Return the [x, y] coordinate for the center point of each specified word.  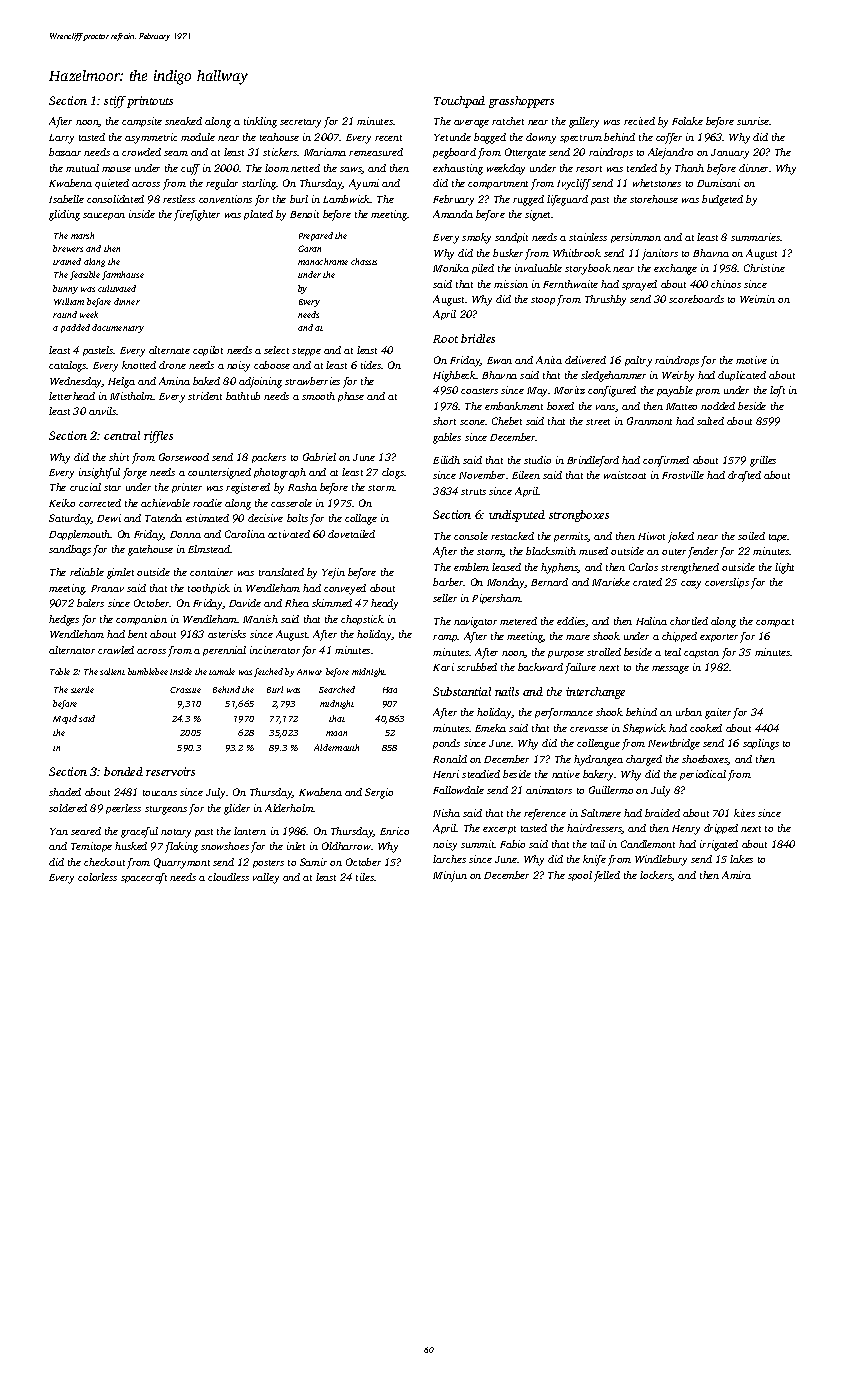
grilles [763, 461]
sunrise [753, 121]
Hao [390, 690]
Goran [309, 248]
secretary [300, 123]
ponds [446, 744]
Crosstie [185, 690]
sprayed [639, 285]
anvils [102, 411]
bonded [123, 771]
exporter [719, 638]
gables [447, 438]
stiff [115, 102]
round [65, 314]
